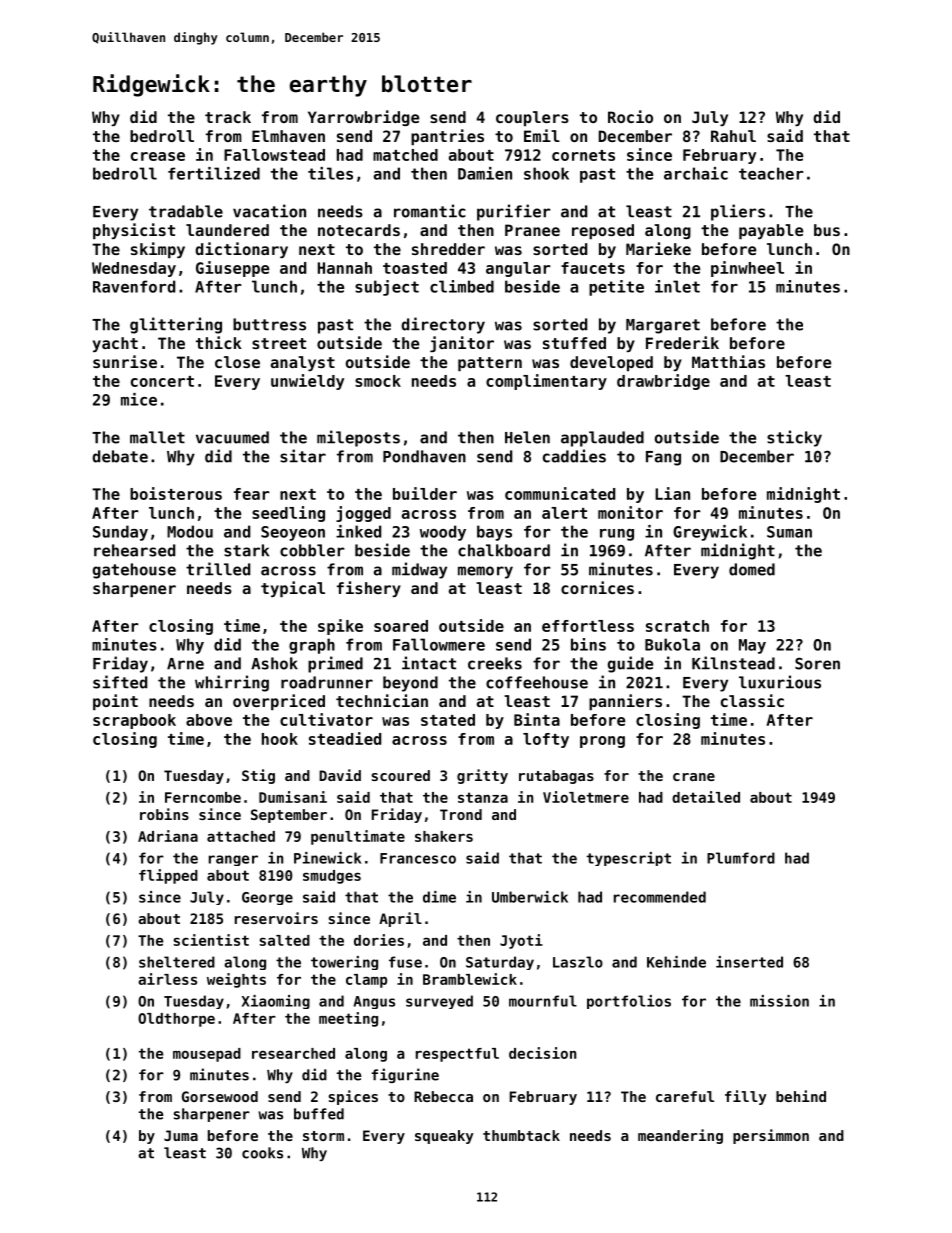  Describe the element at coordinates (779, 1001) in the screenshot. I see `mission` at that location.
